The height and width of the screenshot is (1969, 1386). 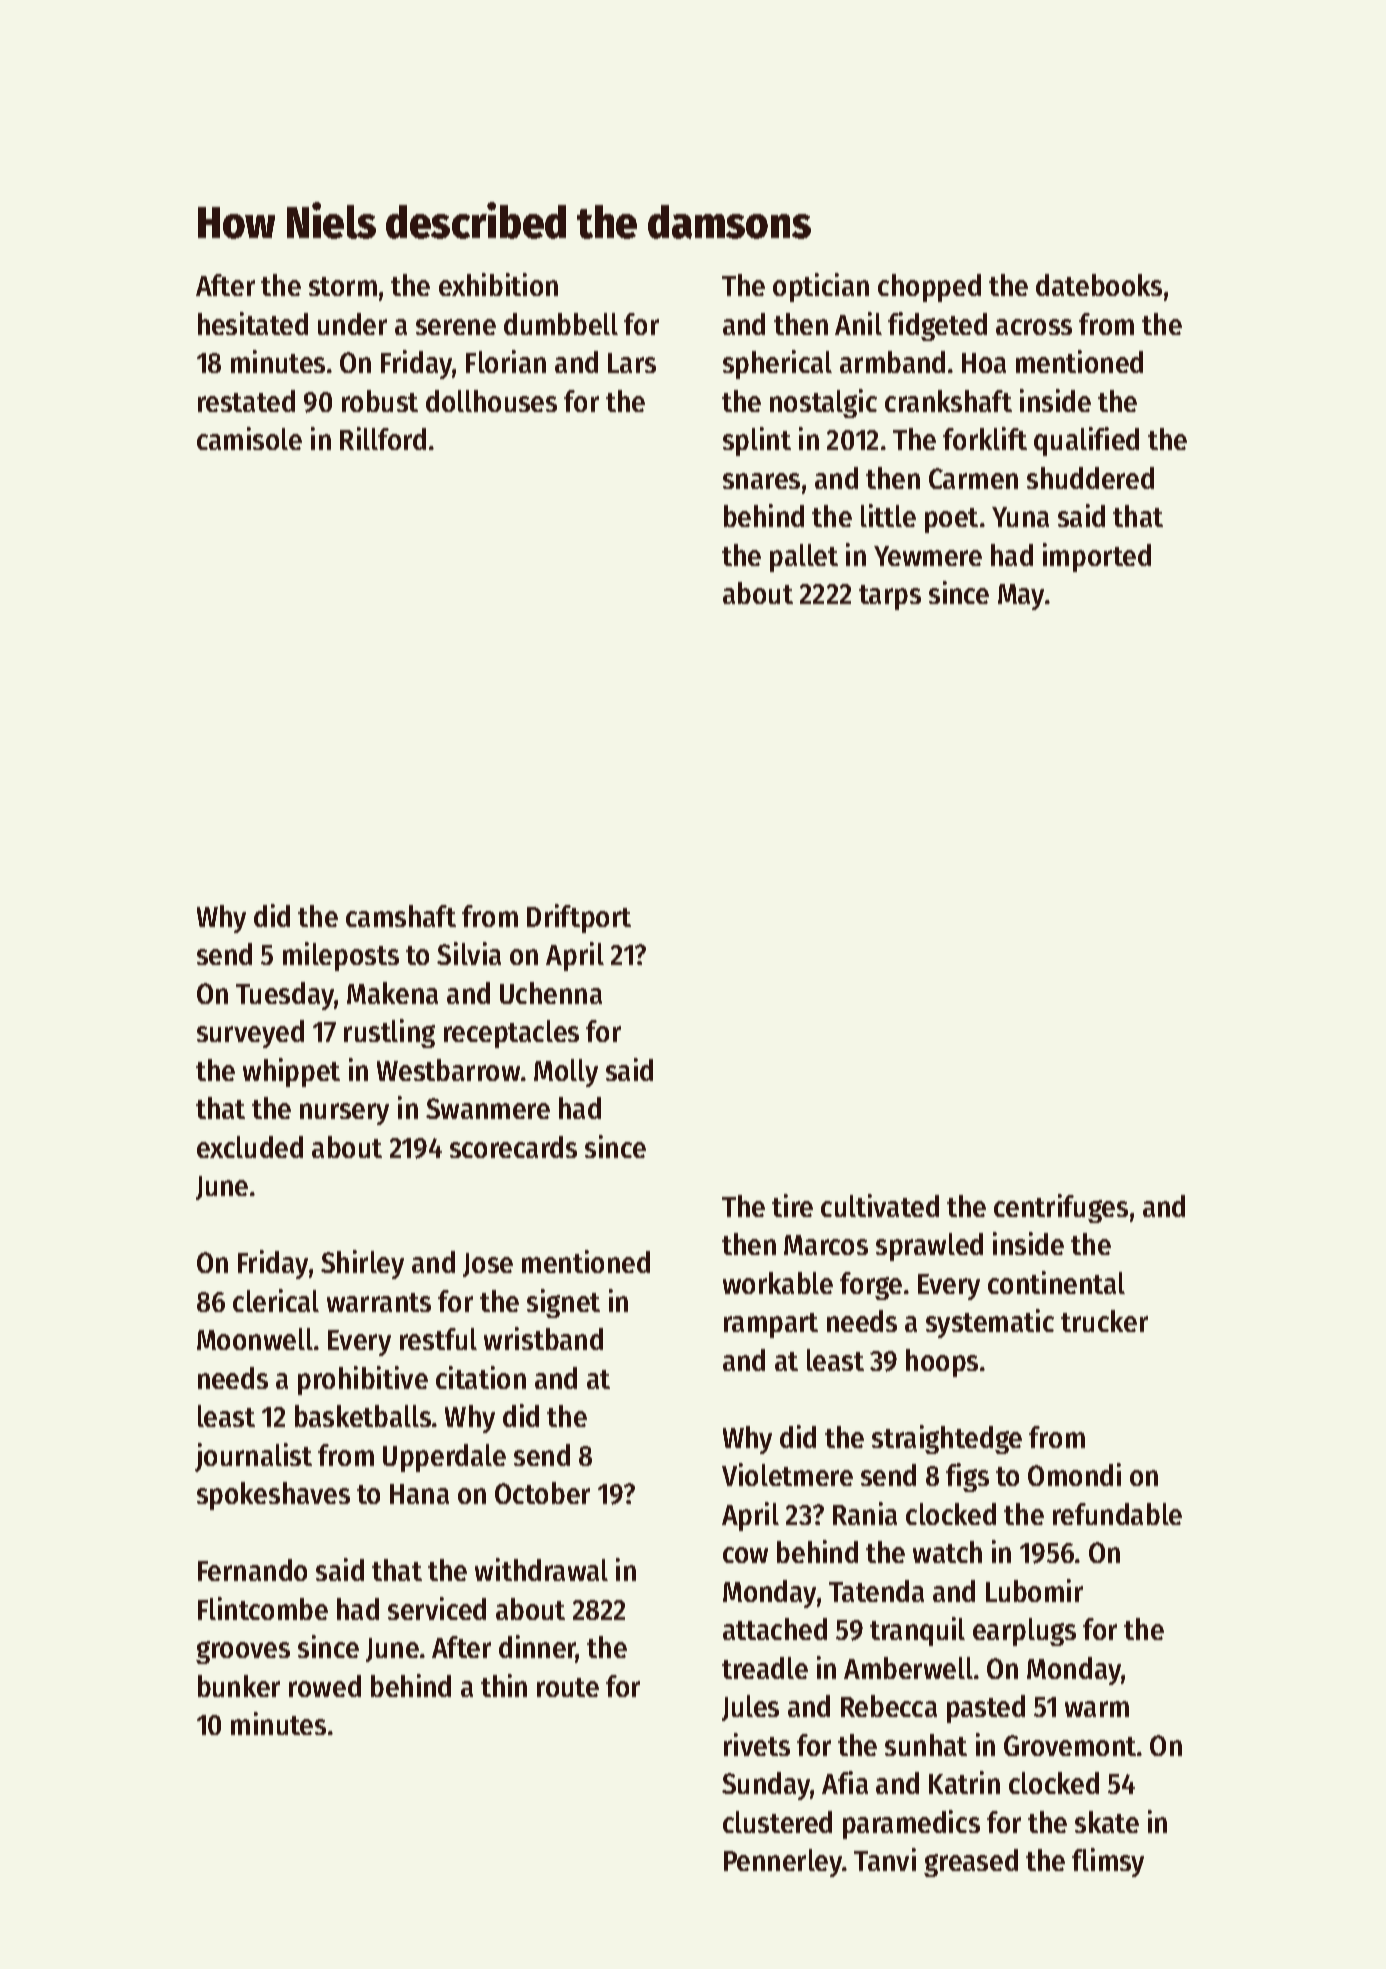 What do you see at coordinates (253, 323) in the screenshot?
I see `hesitated` at bounding box center [253, 323].
